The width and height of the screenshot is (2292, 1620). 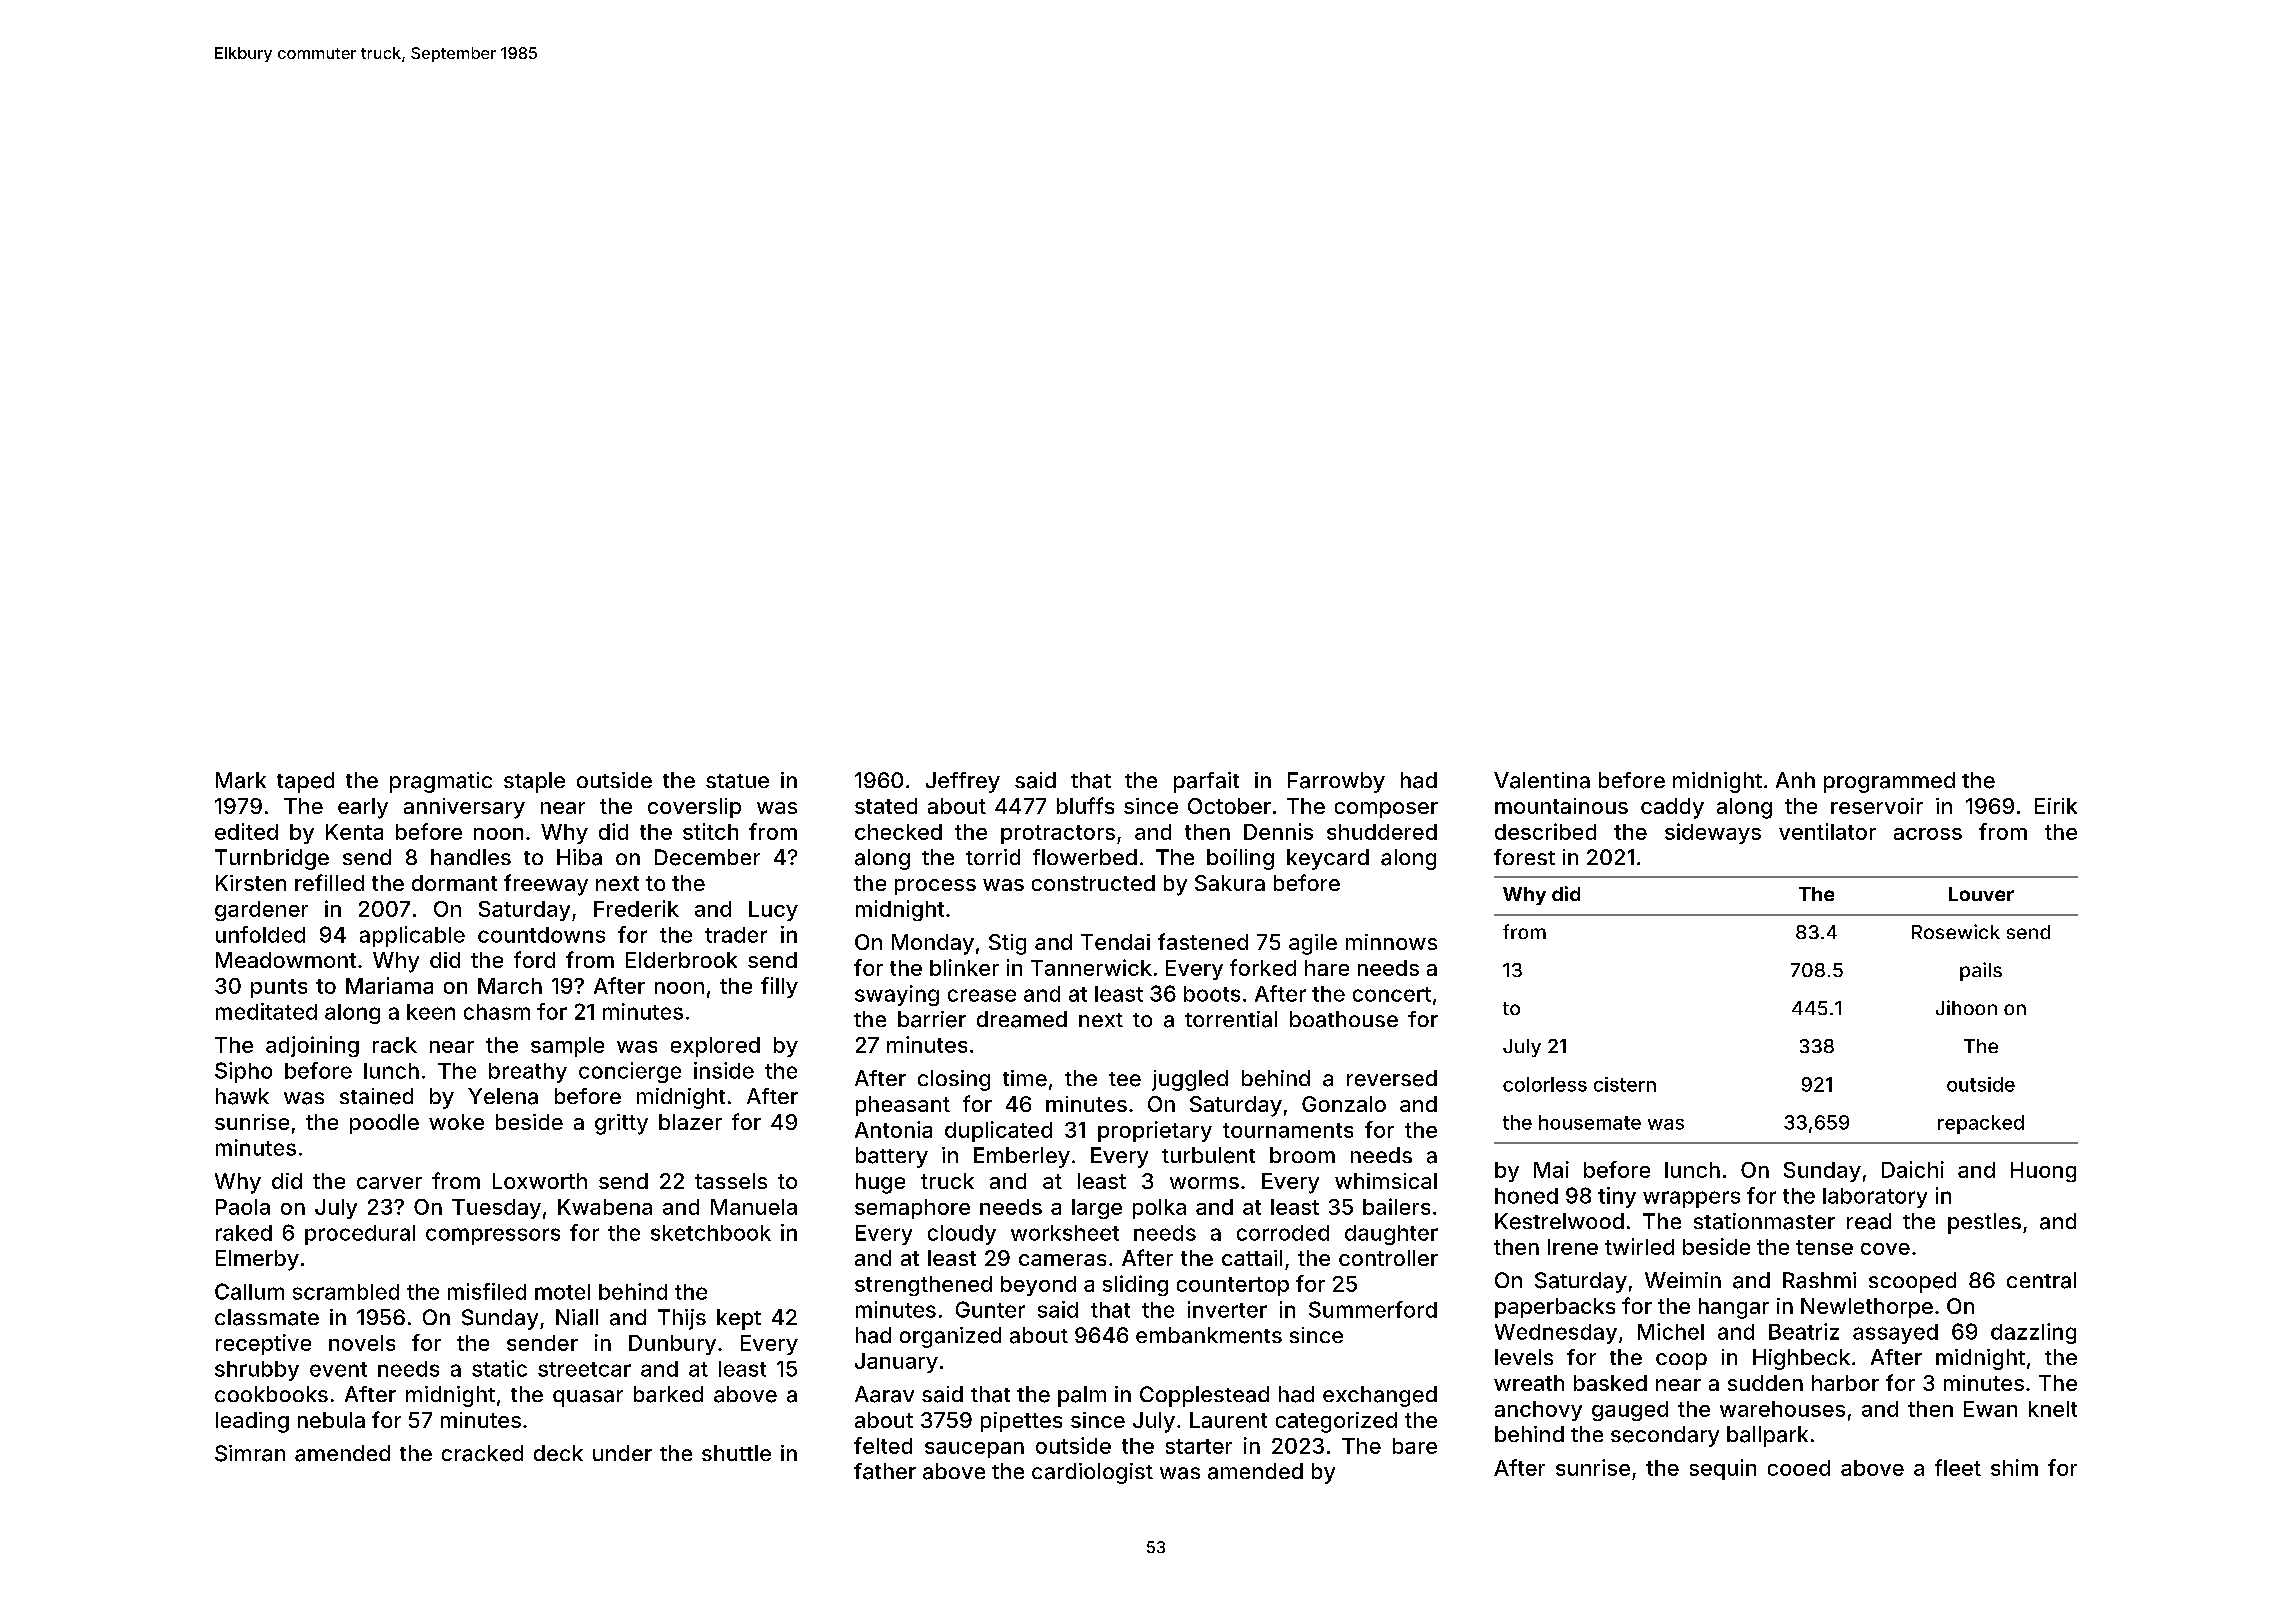 What do you see at coordinates (267, 1317) in the screenshot?
I see `classmate` at bounding box center [267, 1317].
